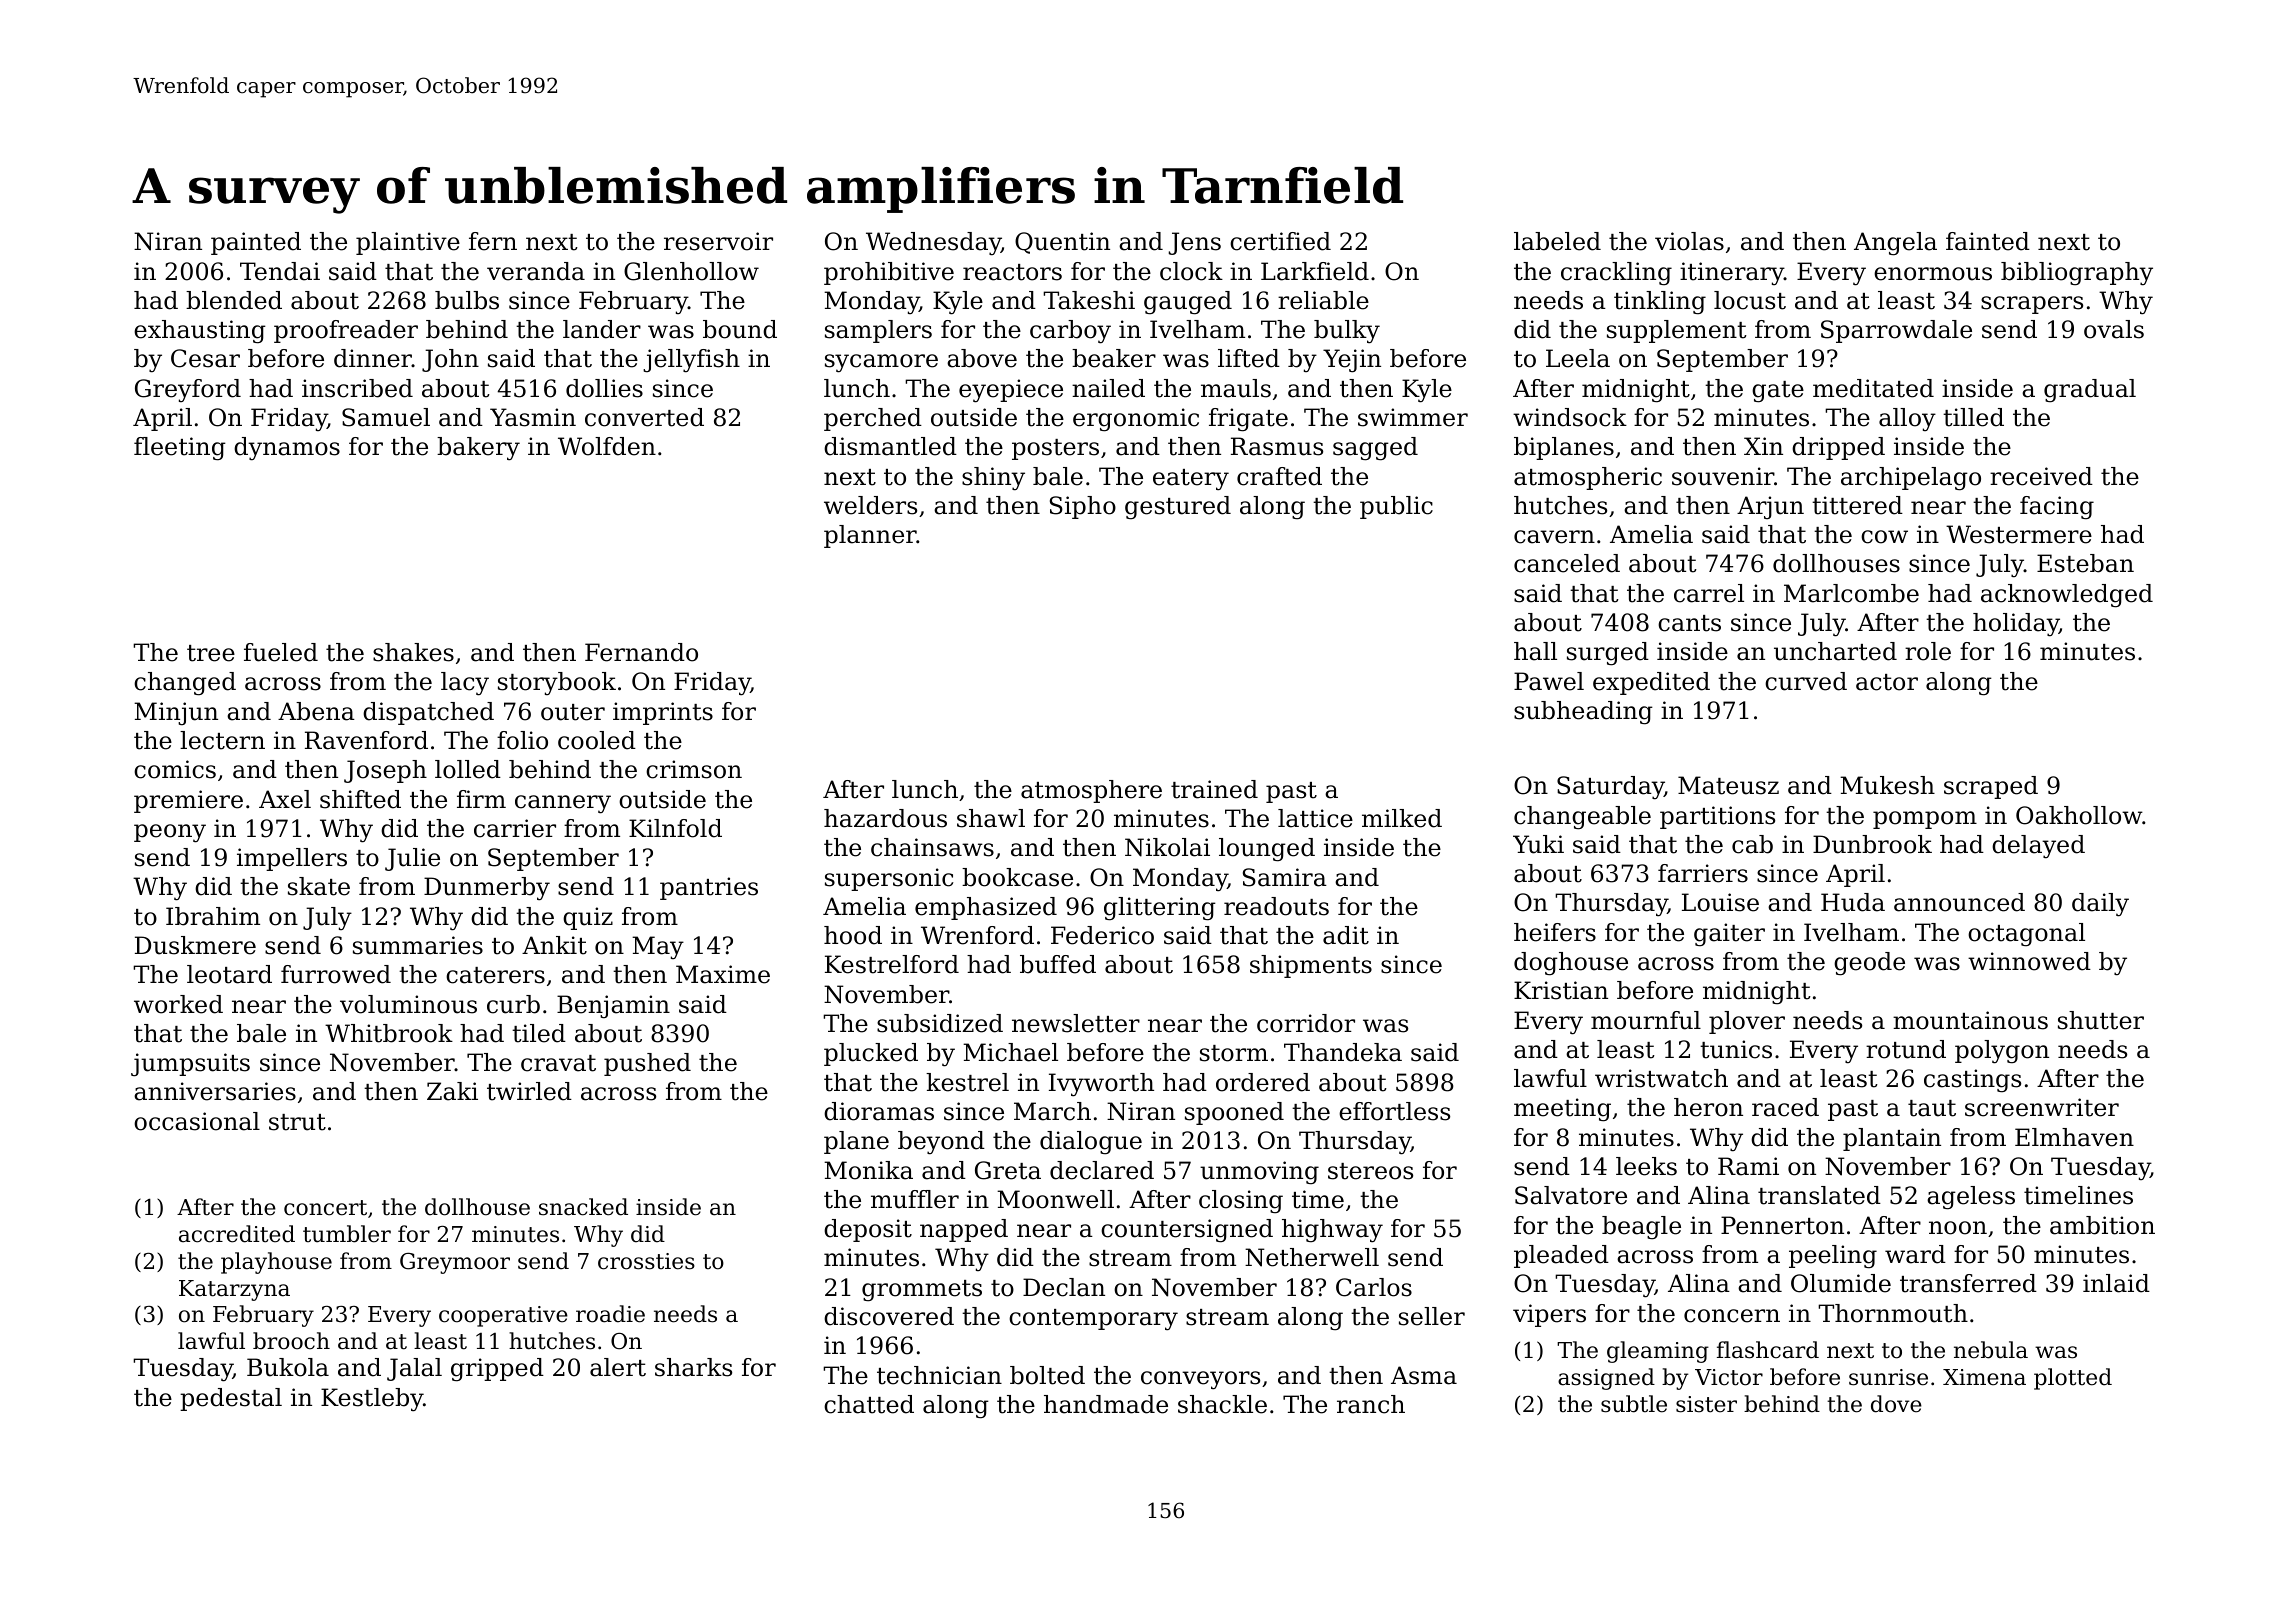 This screenshot has width=2292, height=1620. What do you see at coordinates (197, 1121) in the screenshot?
I see `occasional` at bounding box center [197, 1121].
